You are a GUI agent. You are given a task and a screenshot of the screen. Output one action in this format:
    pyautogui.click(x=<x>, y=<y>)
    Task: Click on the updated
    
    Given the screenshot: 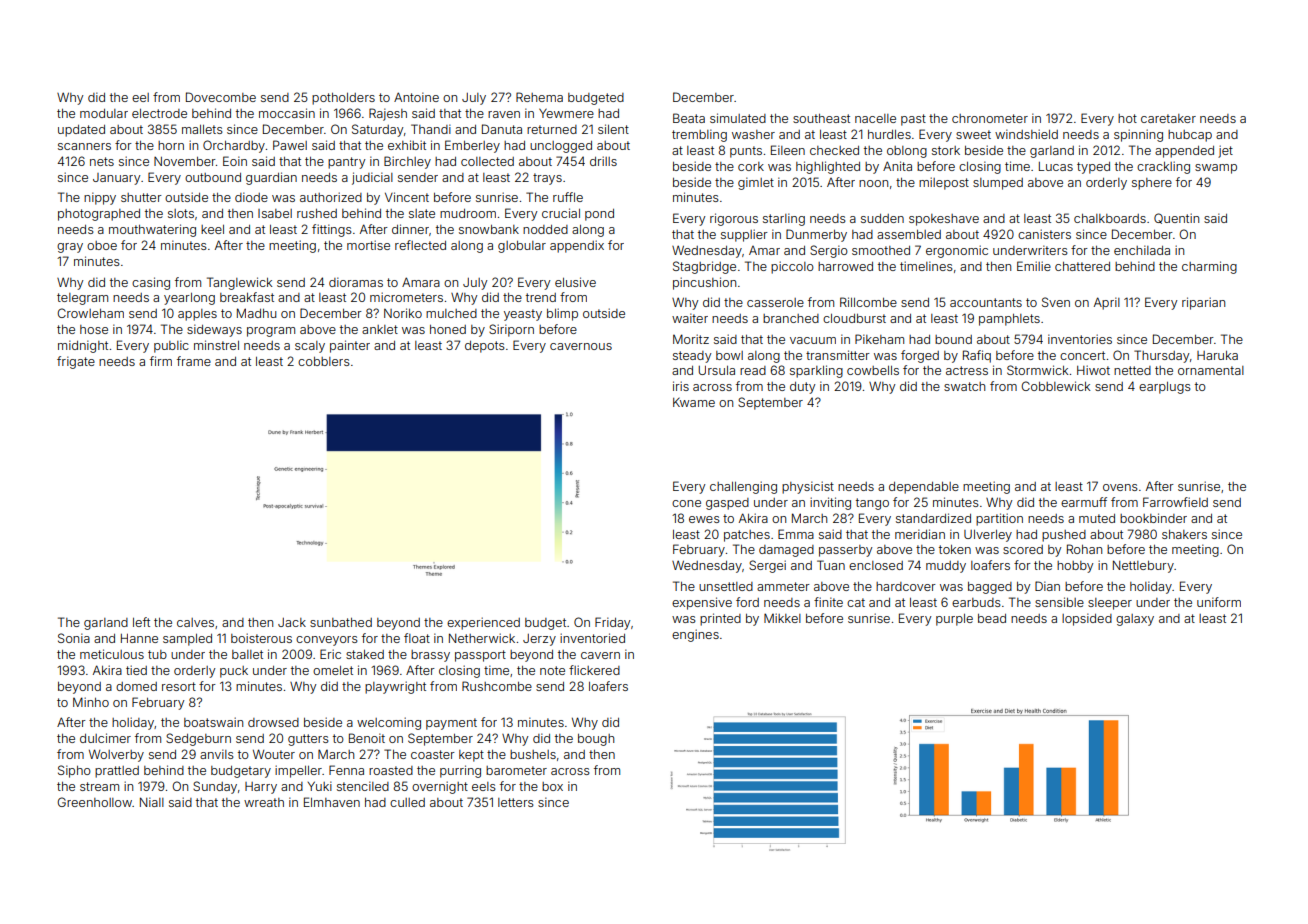 What is the action you would take?
    pyautogui.click(x=81, y=131)
